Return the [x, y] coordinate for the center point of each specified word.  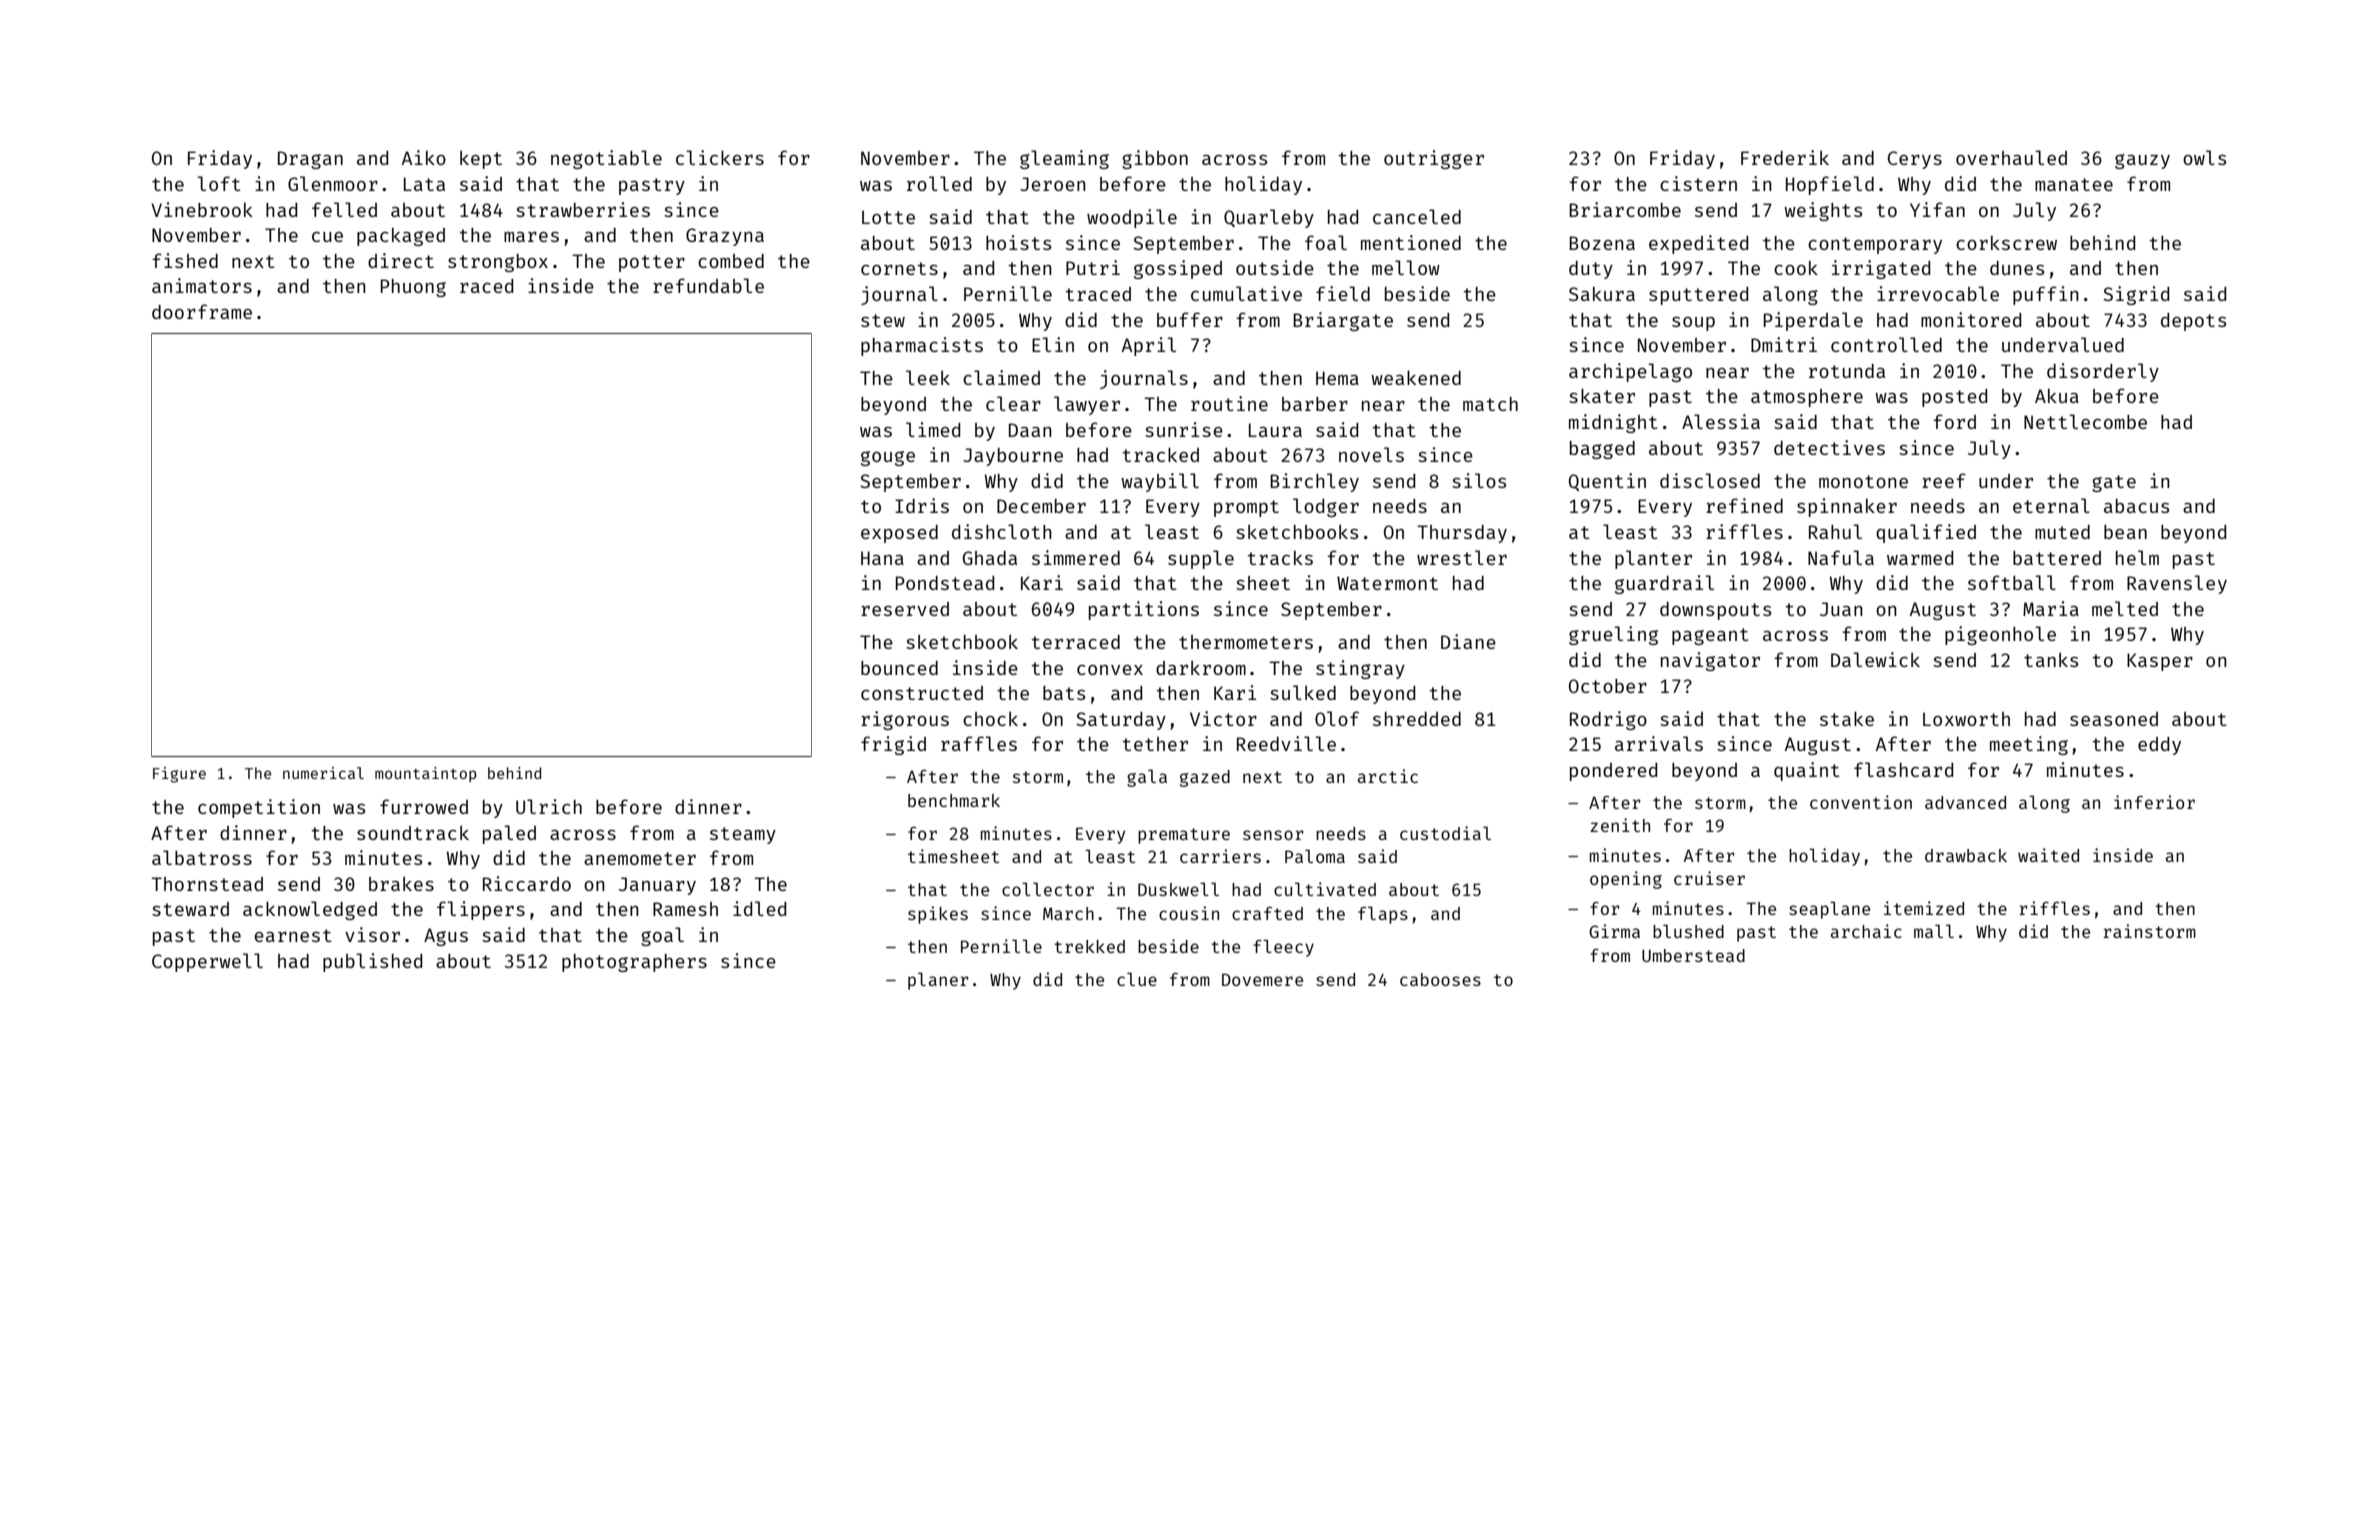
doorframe [202, 311]
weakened [1416, 377]
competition [259, 808]
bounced [899, 668]
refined [1744, 505]
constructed [922, 693]
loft [219, 183]
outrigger [1434, 159]
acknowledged [310, 910]
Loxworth [1966, 719]
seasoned [2114, 719]
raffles [979, 743]
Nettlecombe [2085, 421]
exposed [899, 534]
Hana [882, 558]
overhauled [2011, 157]
